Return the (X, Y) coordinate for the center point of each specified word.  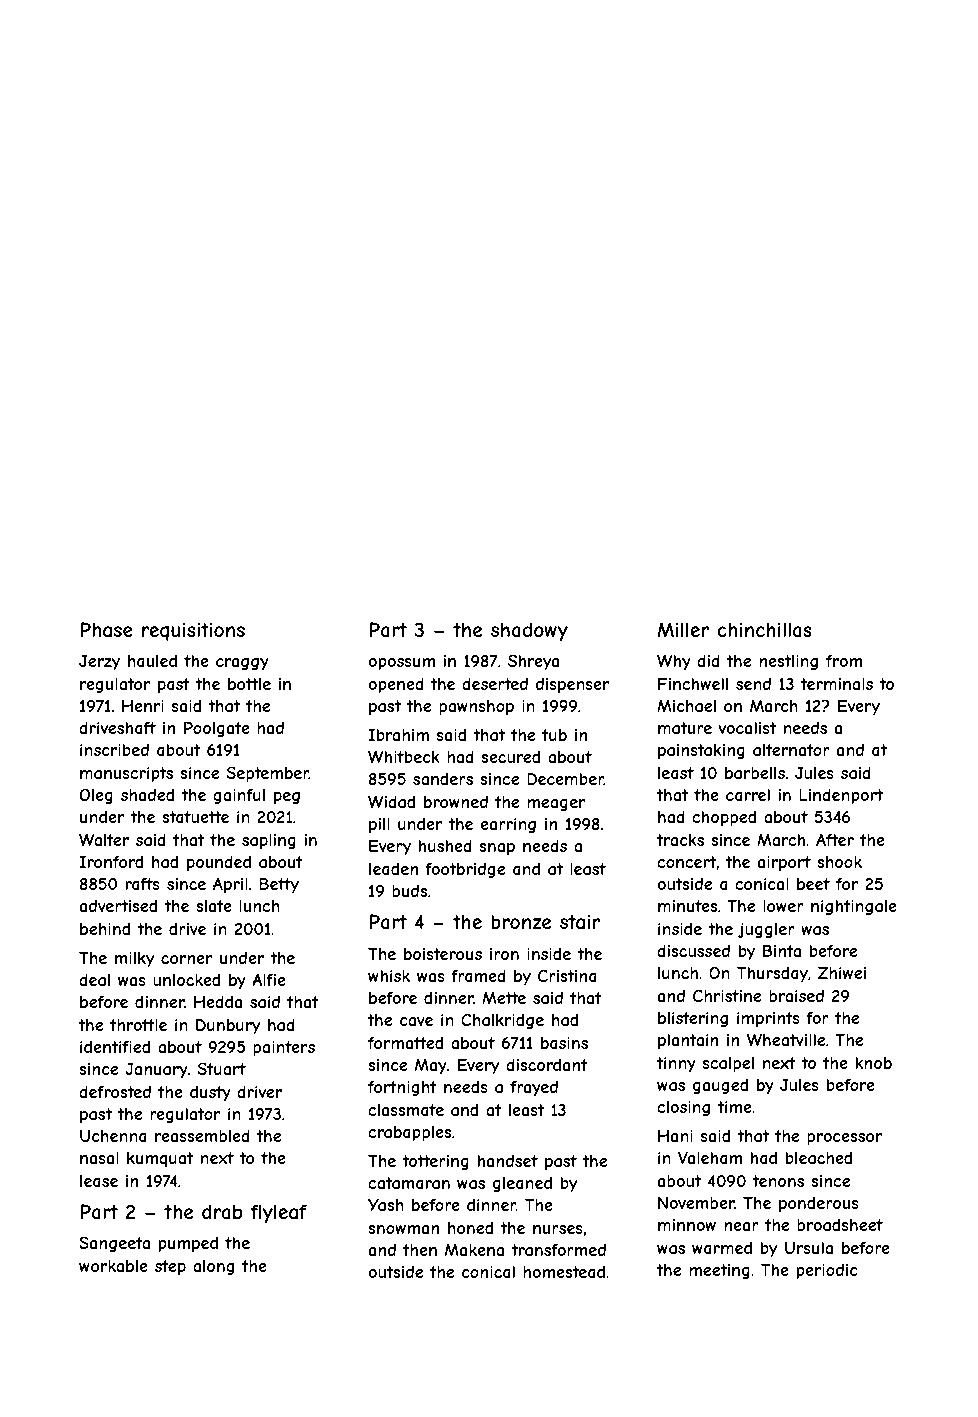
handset (508, 1161)
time (735, 1107)
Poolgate (217, 729)
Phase (106, 630)
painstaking (701, 751)
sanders (443, 779)
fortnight (402, 1088)
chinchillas (764, 630)
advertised (118, 906)
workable (113, 1266)
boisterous (443, 954)
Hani (675, 1135)
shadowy (529, 631)
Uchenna (113, 1135)
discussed (693, 951)
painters (284, 1049)
